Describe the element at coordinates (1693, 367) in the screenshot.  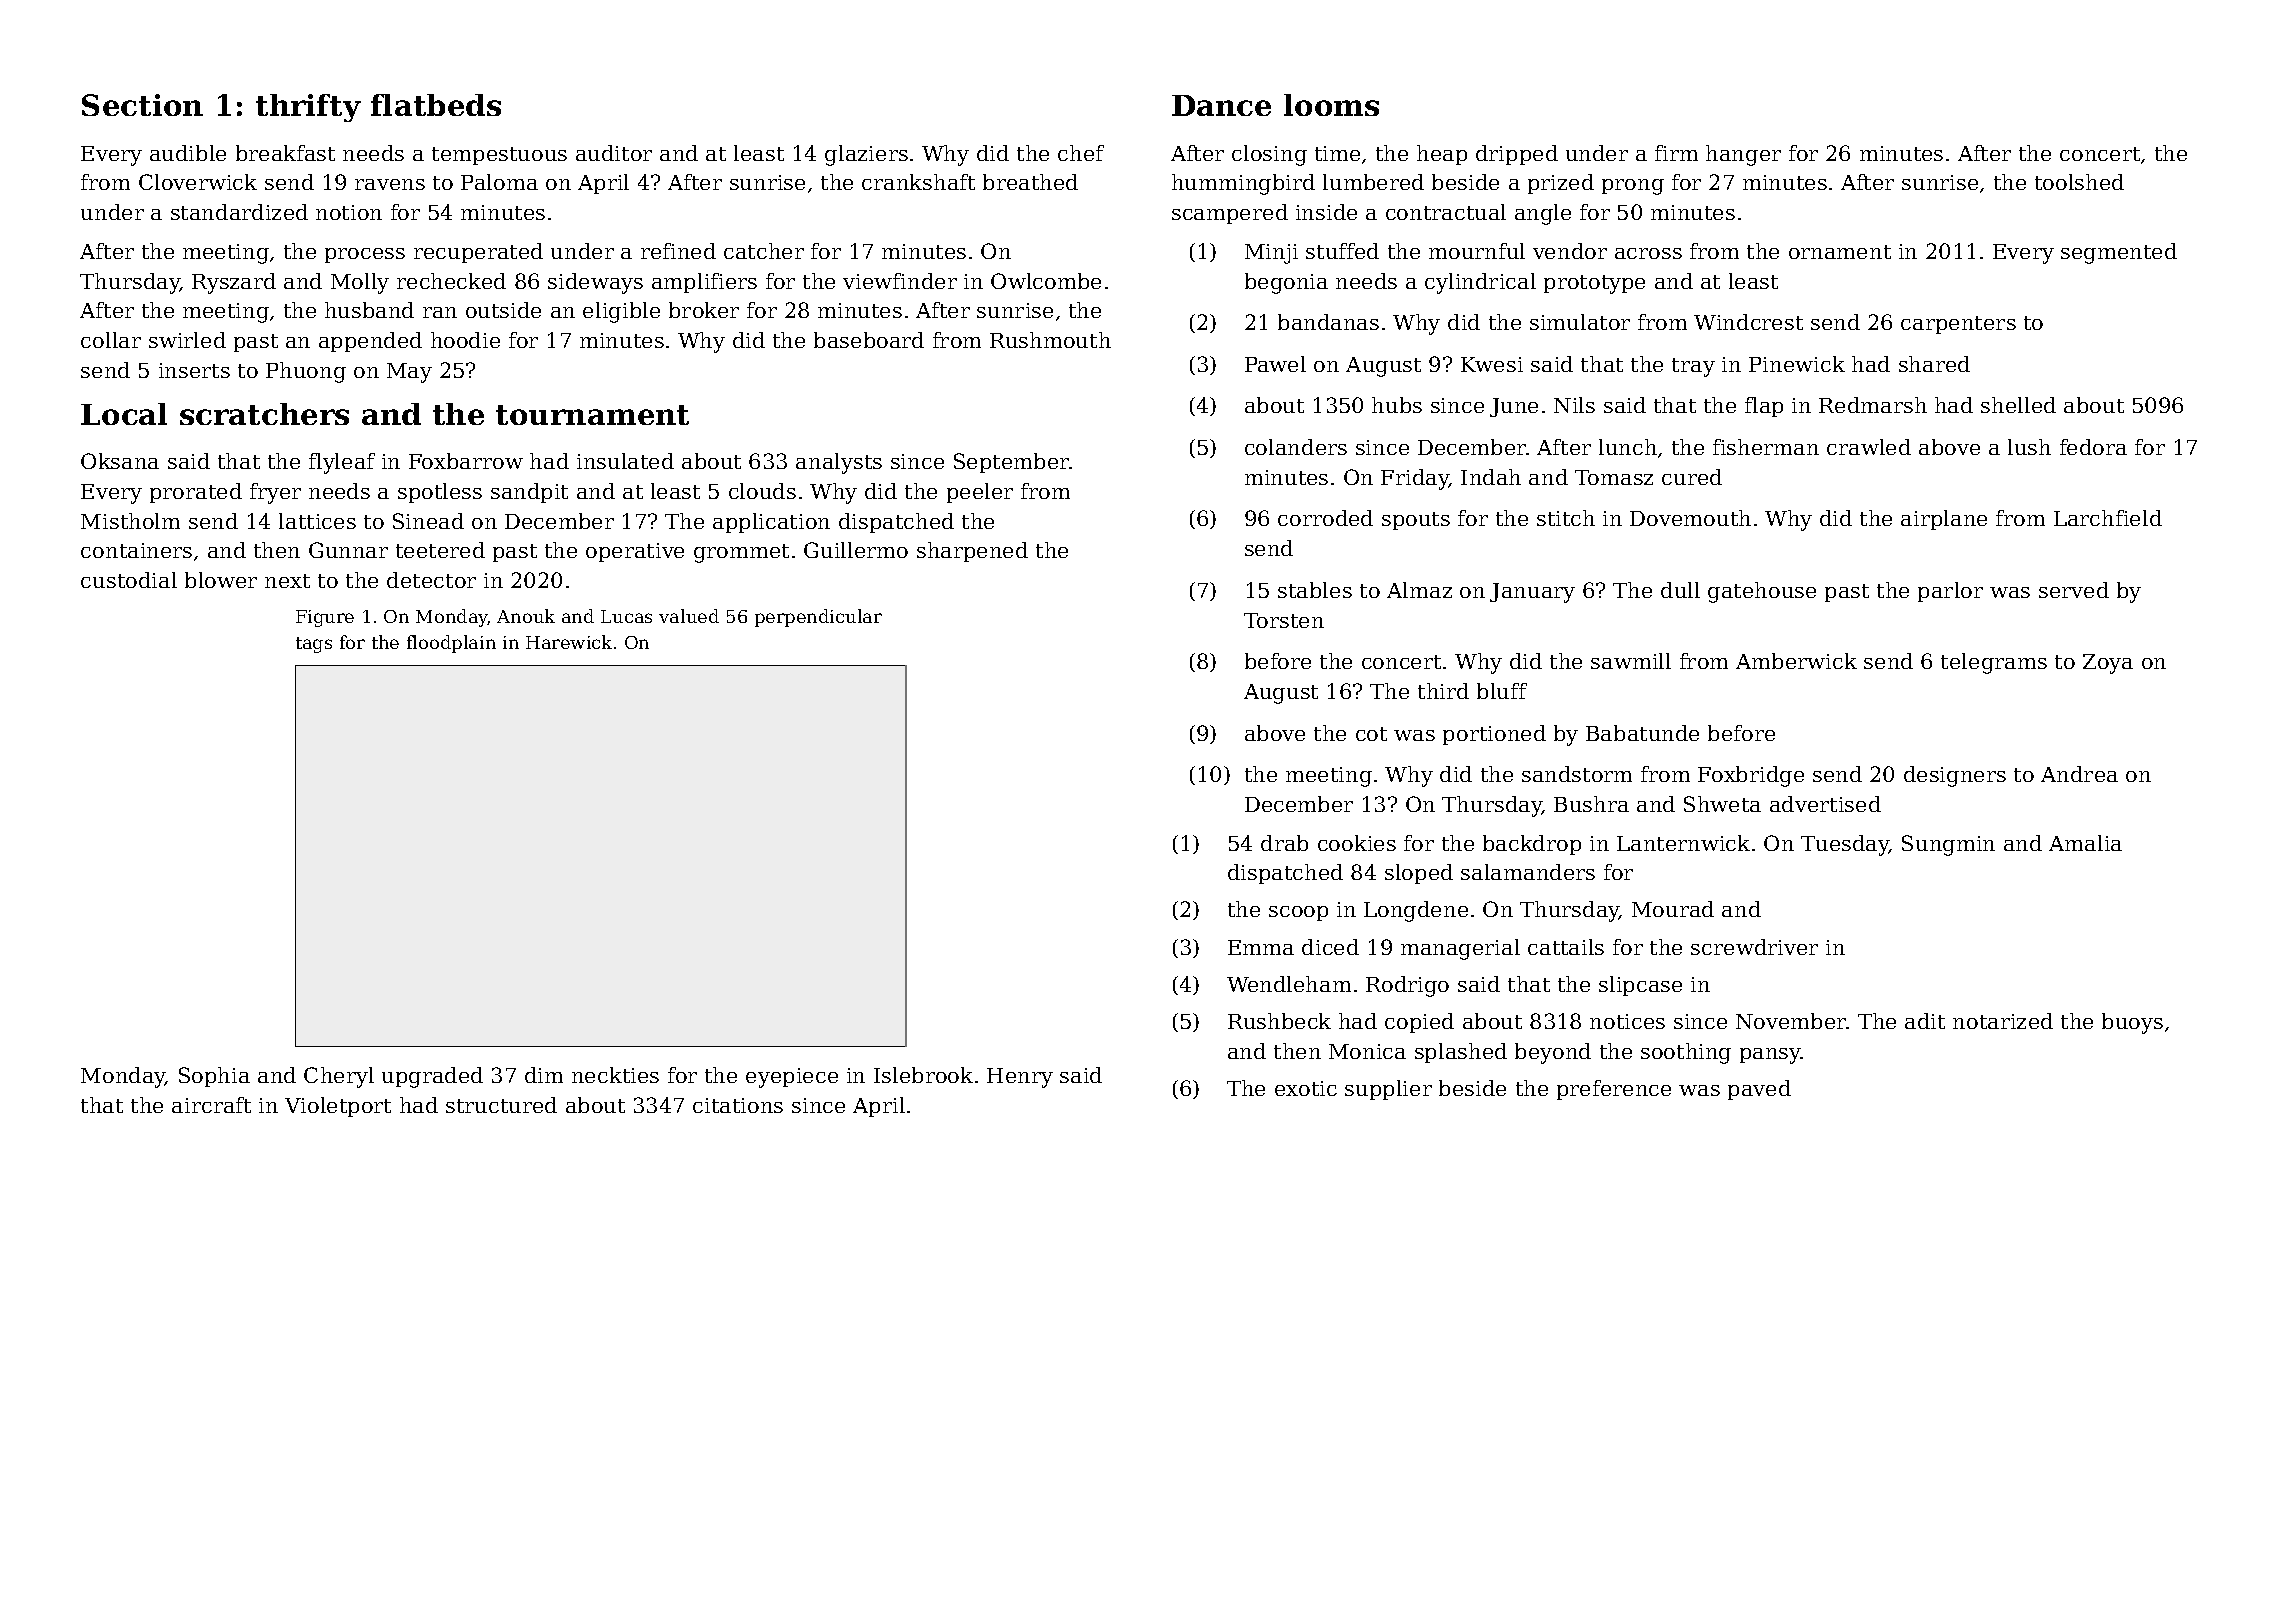
I see `tray` at that location.
